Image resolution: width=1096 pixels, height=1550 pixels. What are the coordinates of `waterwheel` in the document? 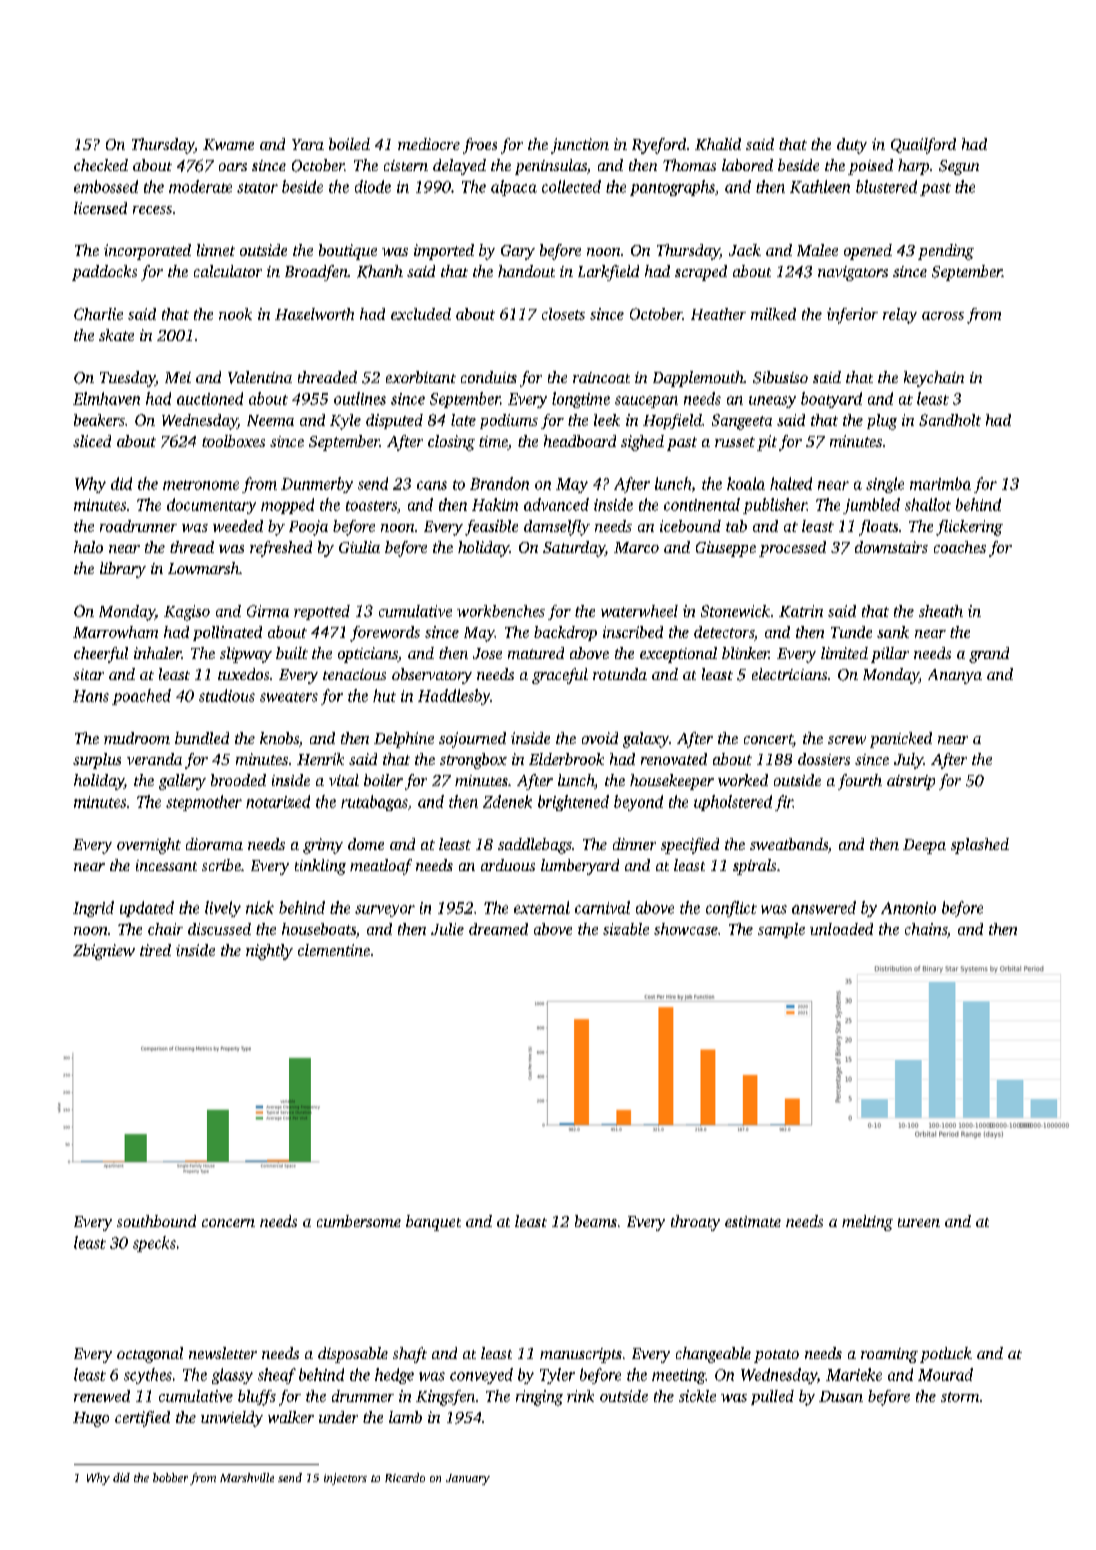 It's located at (639, 611).
